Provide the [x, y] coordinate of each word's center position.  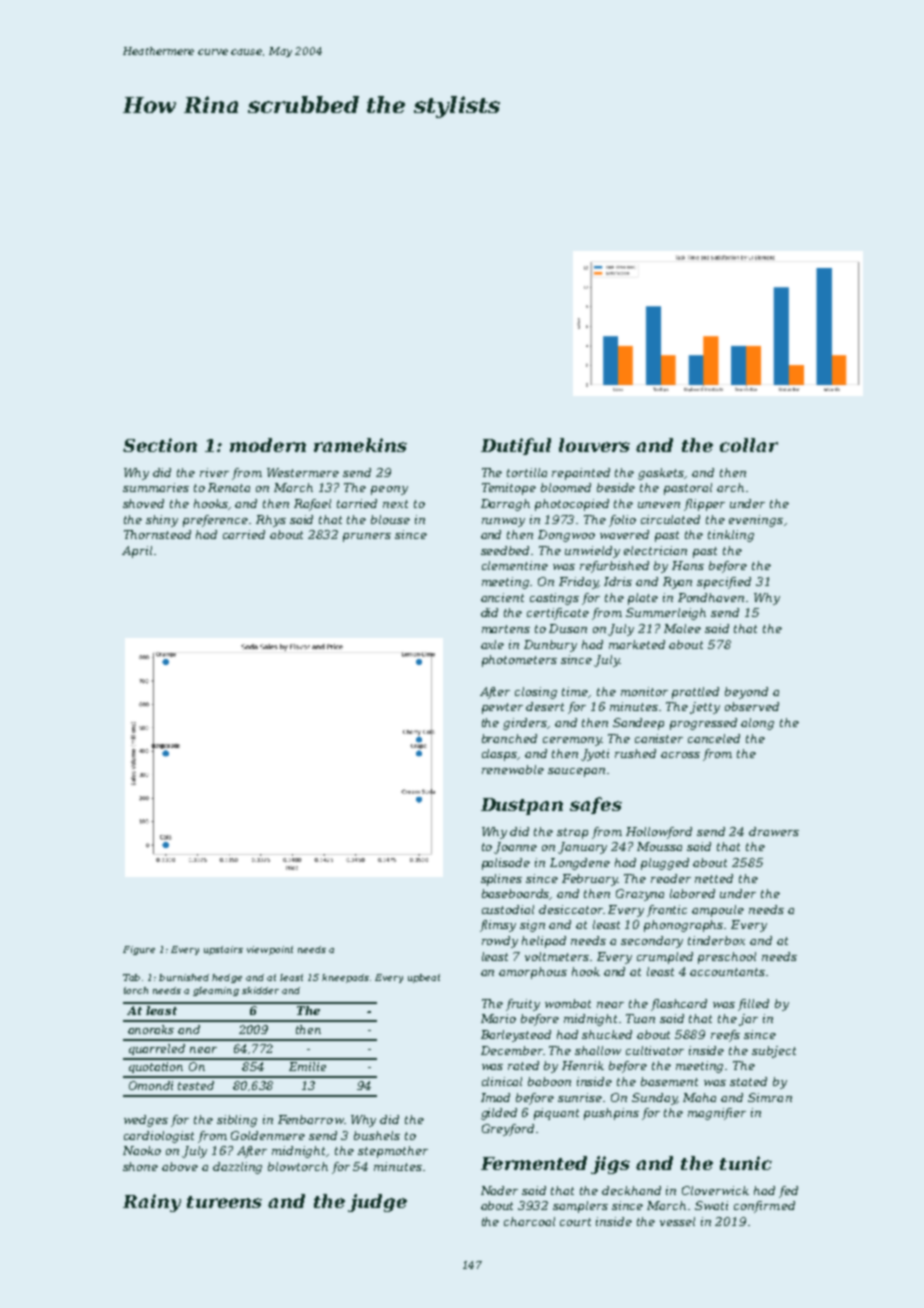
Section [160, 445]
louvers [594, 445]
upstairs [223, 950]
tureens [224, 1202]
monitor [644, 691]
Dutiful [516, 446]
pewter [502, 708]
